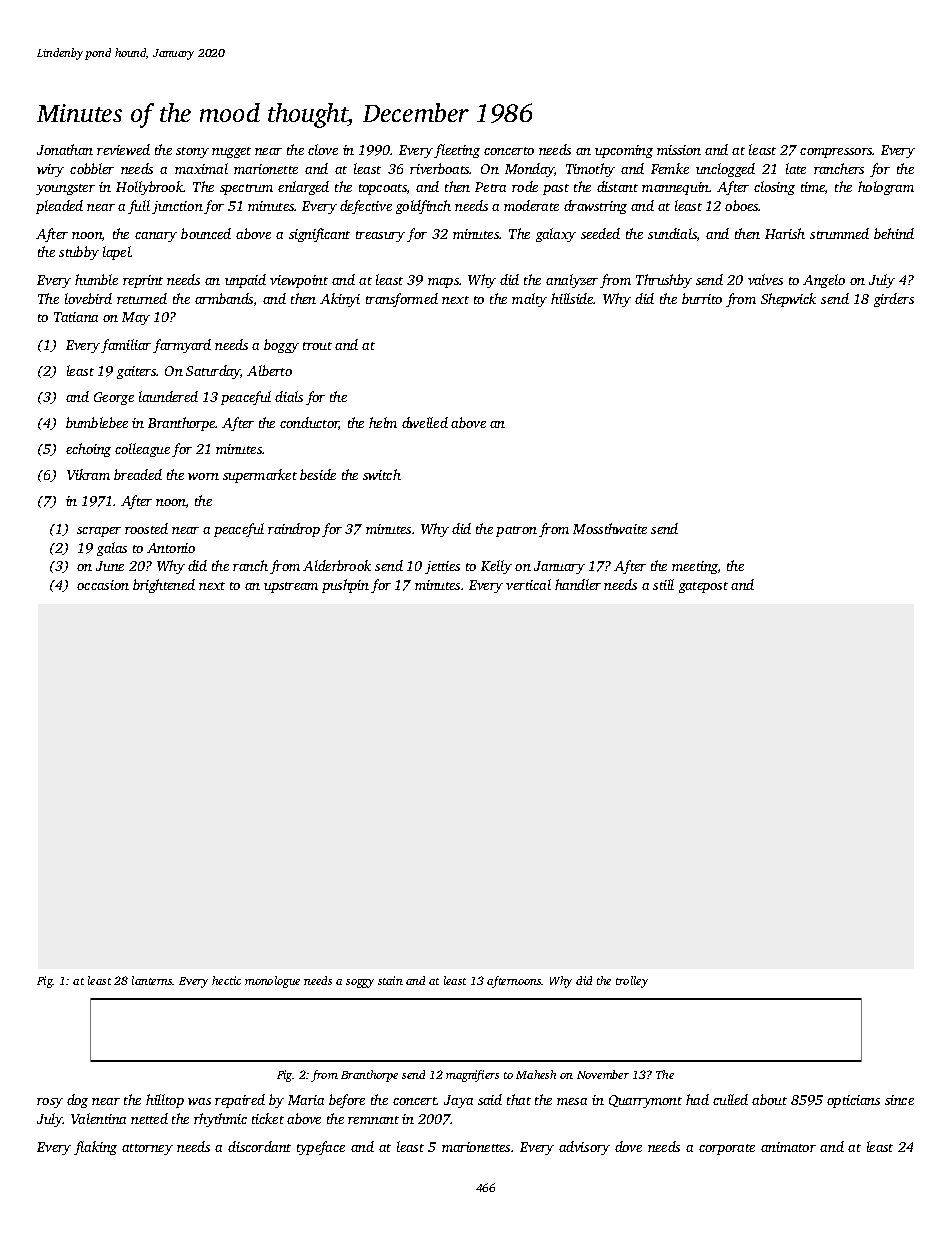 The width and height of the document is (952, 1233). Describe the element at coordinates (679, 150) in the document. I see `mission` at that location.
